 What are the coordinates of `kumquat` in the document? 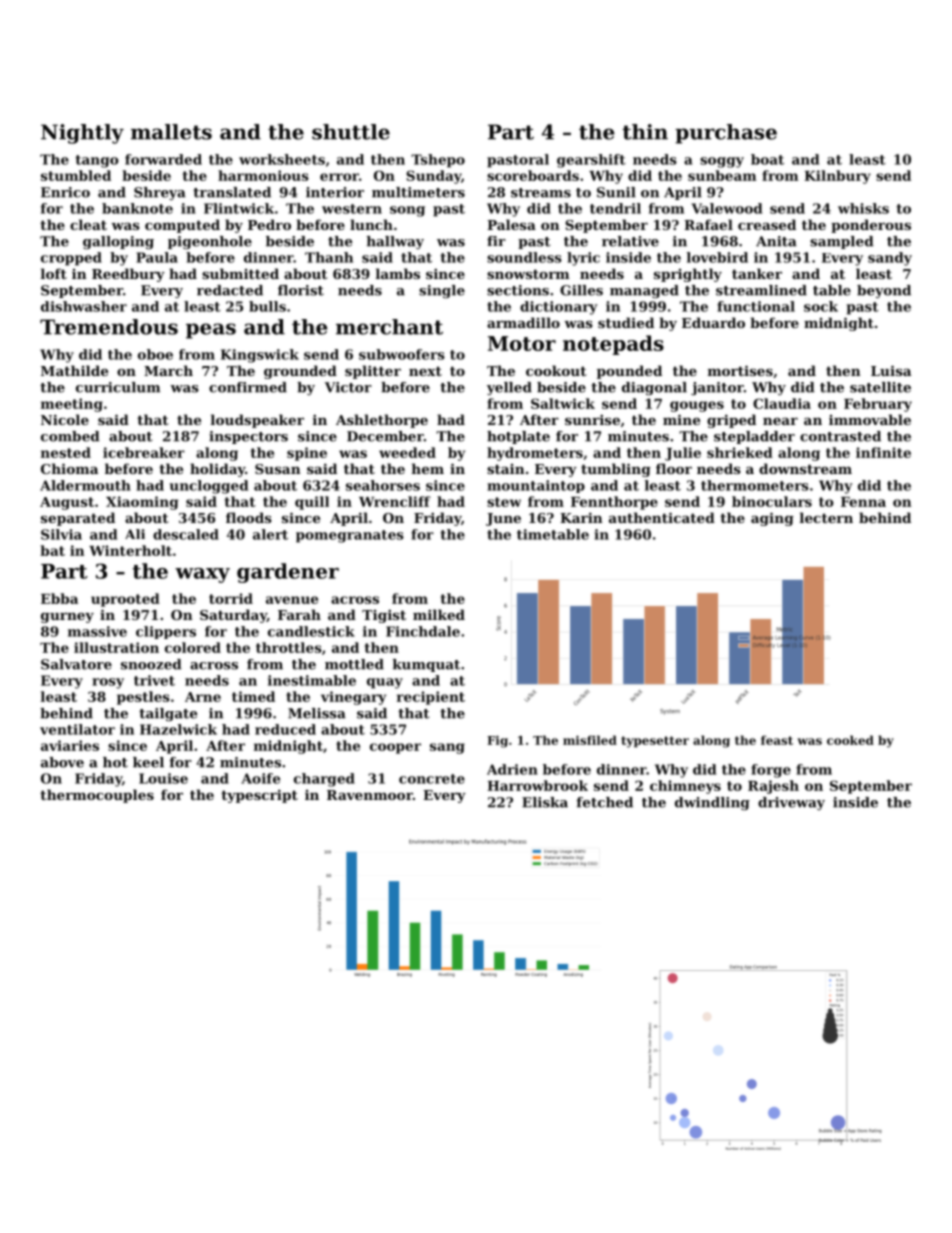 It's located at (426, 665).
